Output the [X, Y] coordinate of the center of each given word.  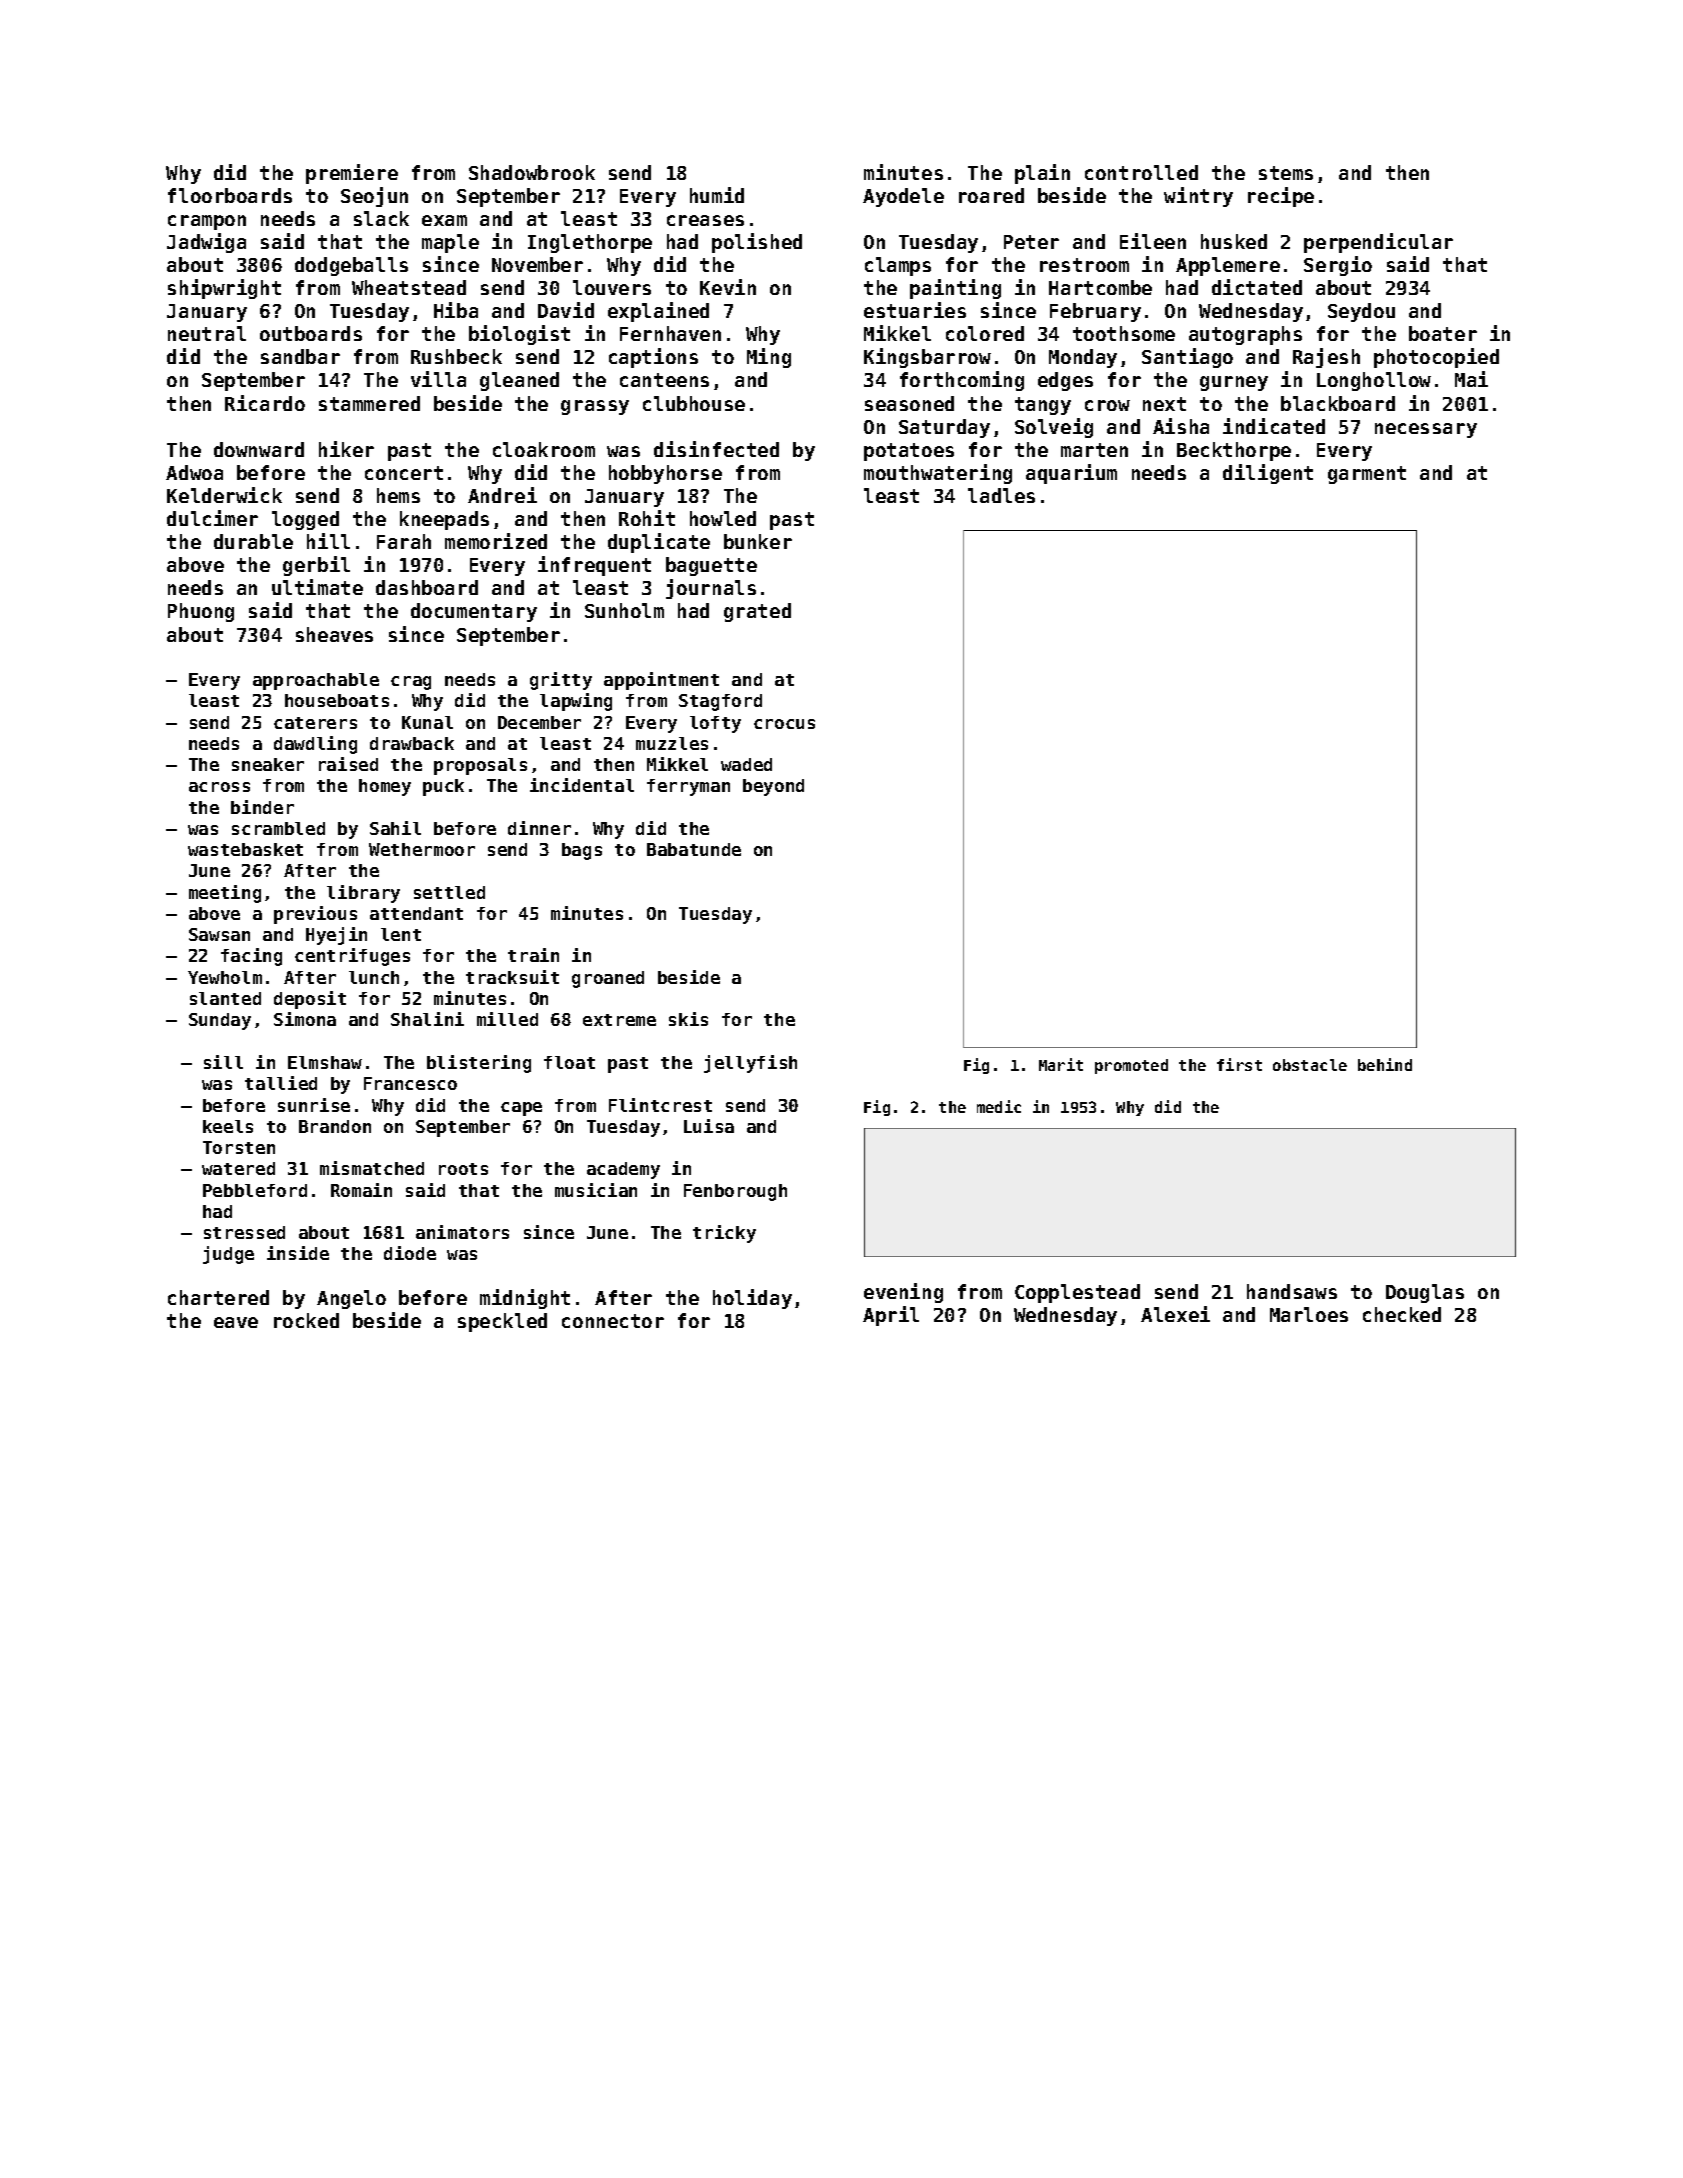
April [891, 1316]
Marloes [1309, 1314]
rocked [306, 1320]
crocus [784, 724]
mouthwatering [938, 474]
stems [1286, 173]
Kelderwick [224, 495]
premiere [352, 174]
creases [705, 220]
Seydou [1361, 312]
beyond [773, 787]
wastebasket [245, 849]
